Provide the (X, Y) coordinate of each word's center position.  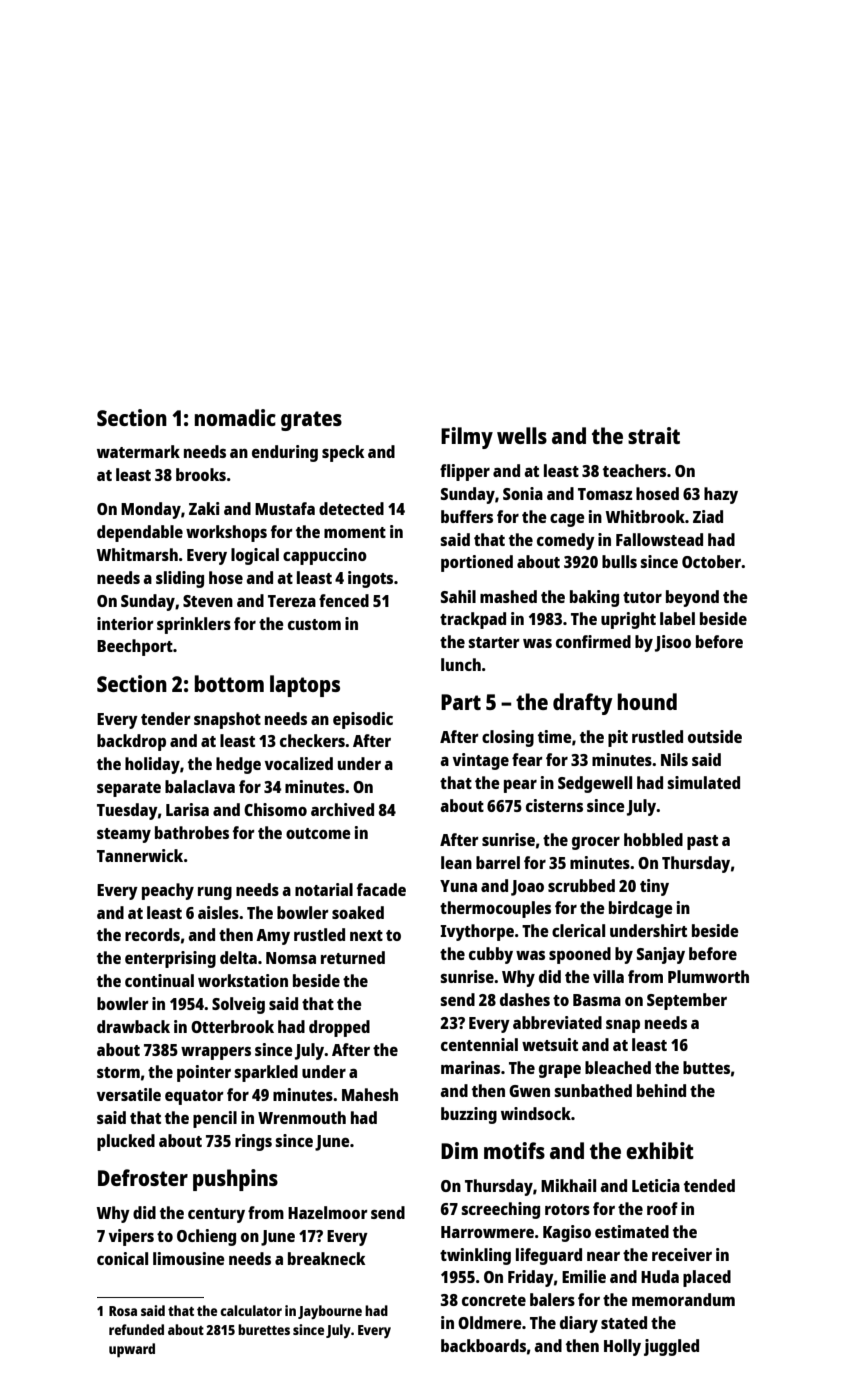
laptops (305, 686)
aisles (218, 912)
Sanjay (661, 955)
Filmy (467, 438)
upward (132, 1350)
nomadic (235, 417)
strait (654, 435)
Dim (459, 1150)
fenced (344, 600)
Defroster (143, 1177)
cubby (491, 955)
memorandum (683, 1299)
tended (709, 1185)
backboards (483, 1345)
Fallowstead (659, 539)
